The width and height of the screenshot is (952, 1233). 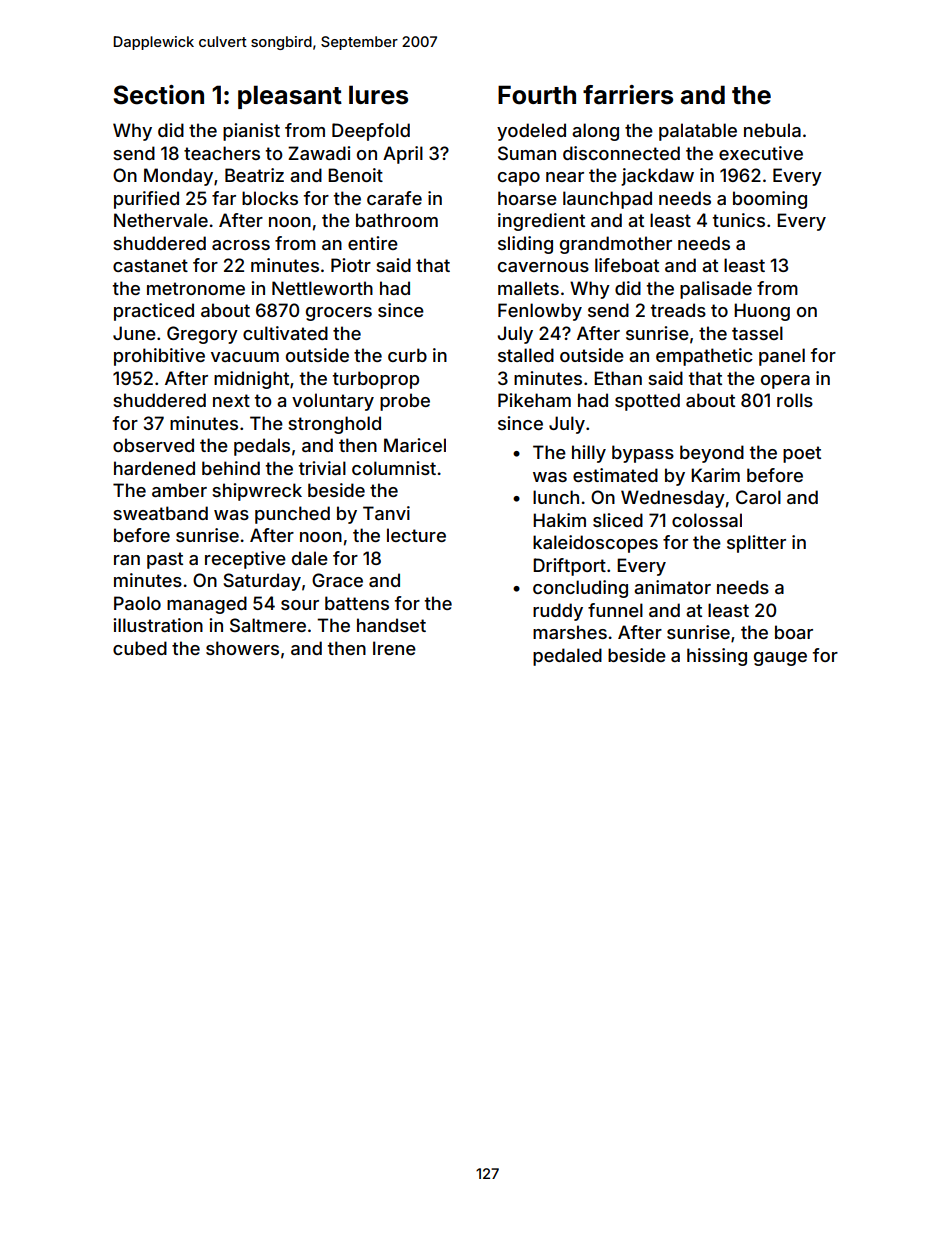 What do you see at coordinates (137, 603) in the screenshot?
I see `Paolo` at bounding box center [137, 603].
